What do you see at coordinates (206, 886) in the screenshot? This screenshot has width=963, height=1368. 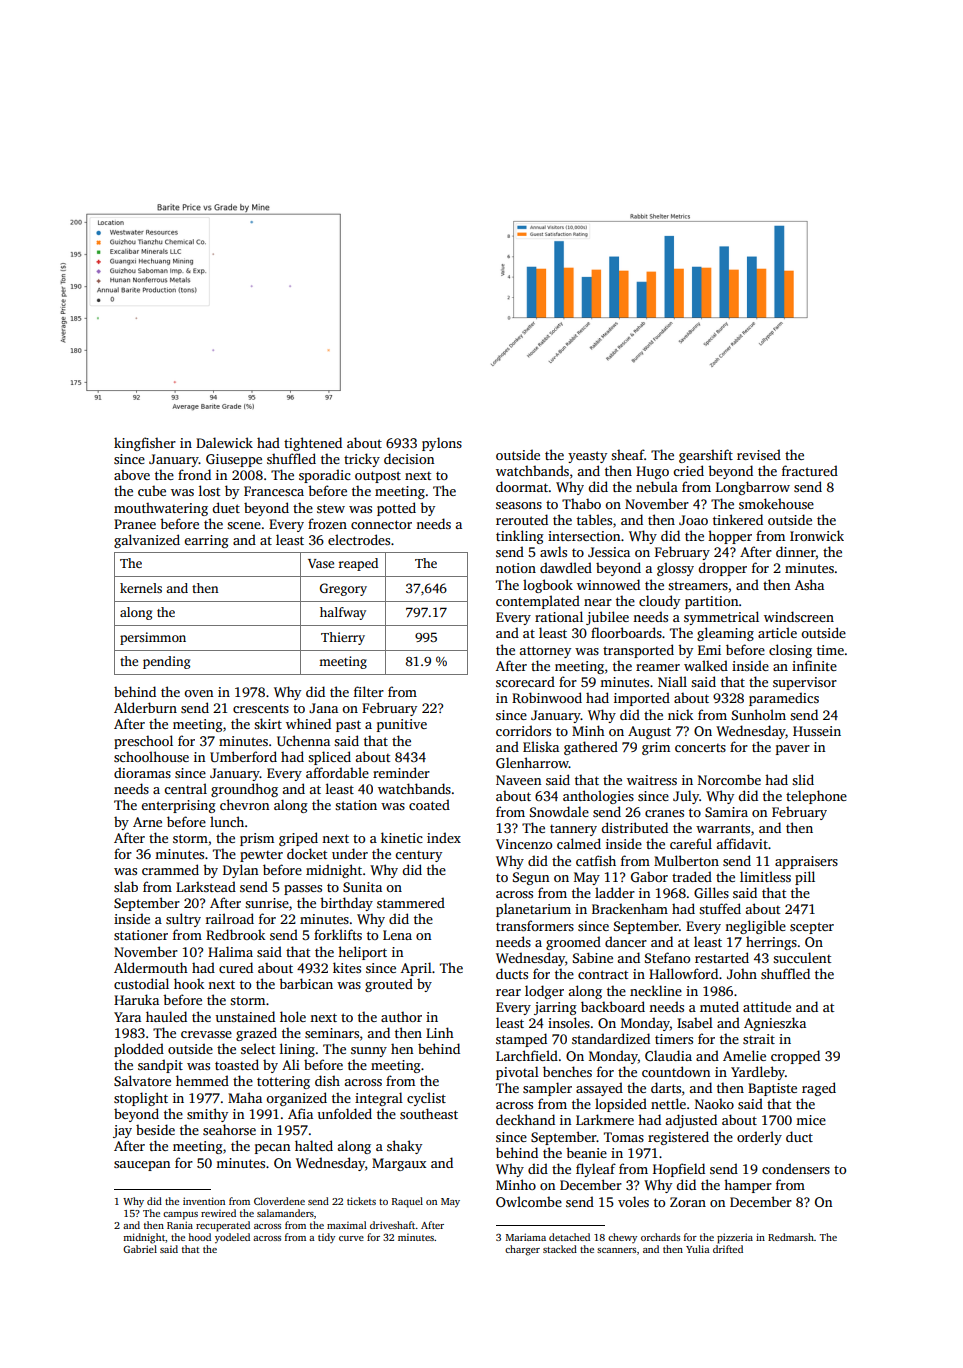 I see `Larkstead` at bounding box center [206, 886].
